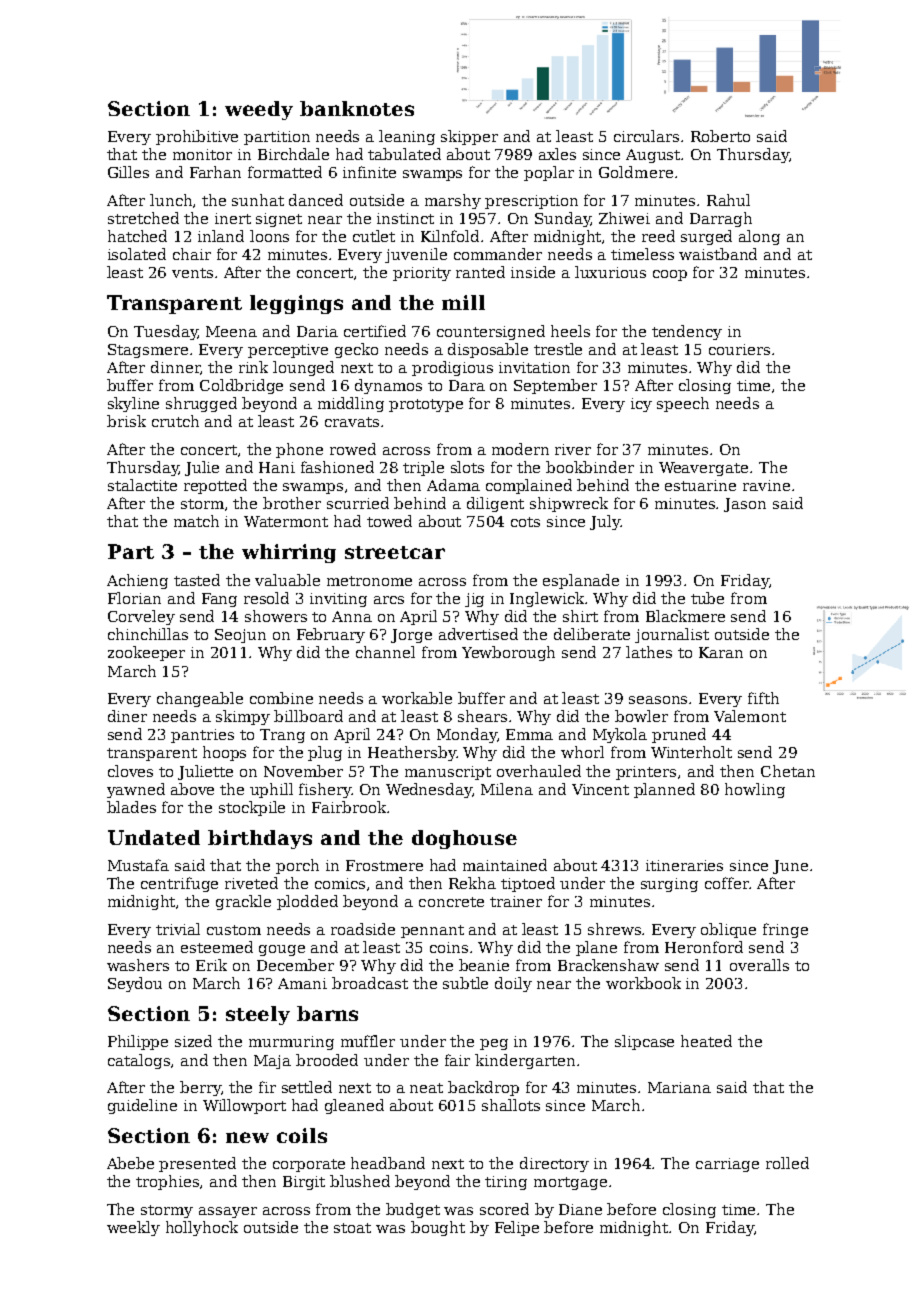  What do you see at coordinates (739, 349) in the screenshot?
I see `couriers` at bounding box center [739, 349].
